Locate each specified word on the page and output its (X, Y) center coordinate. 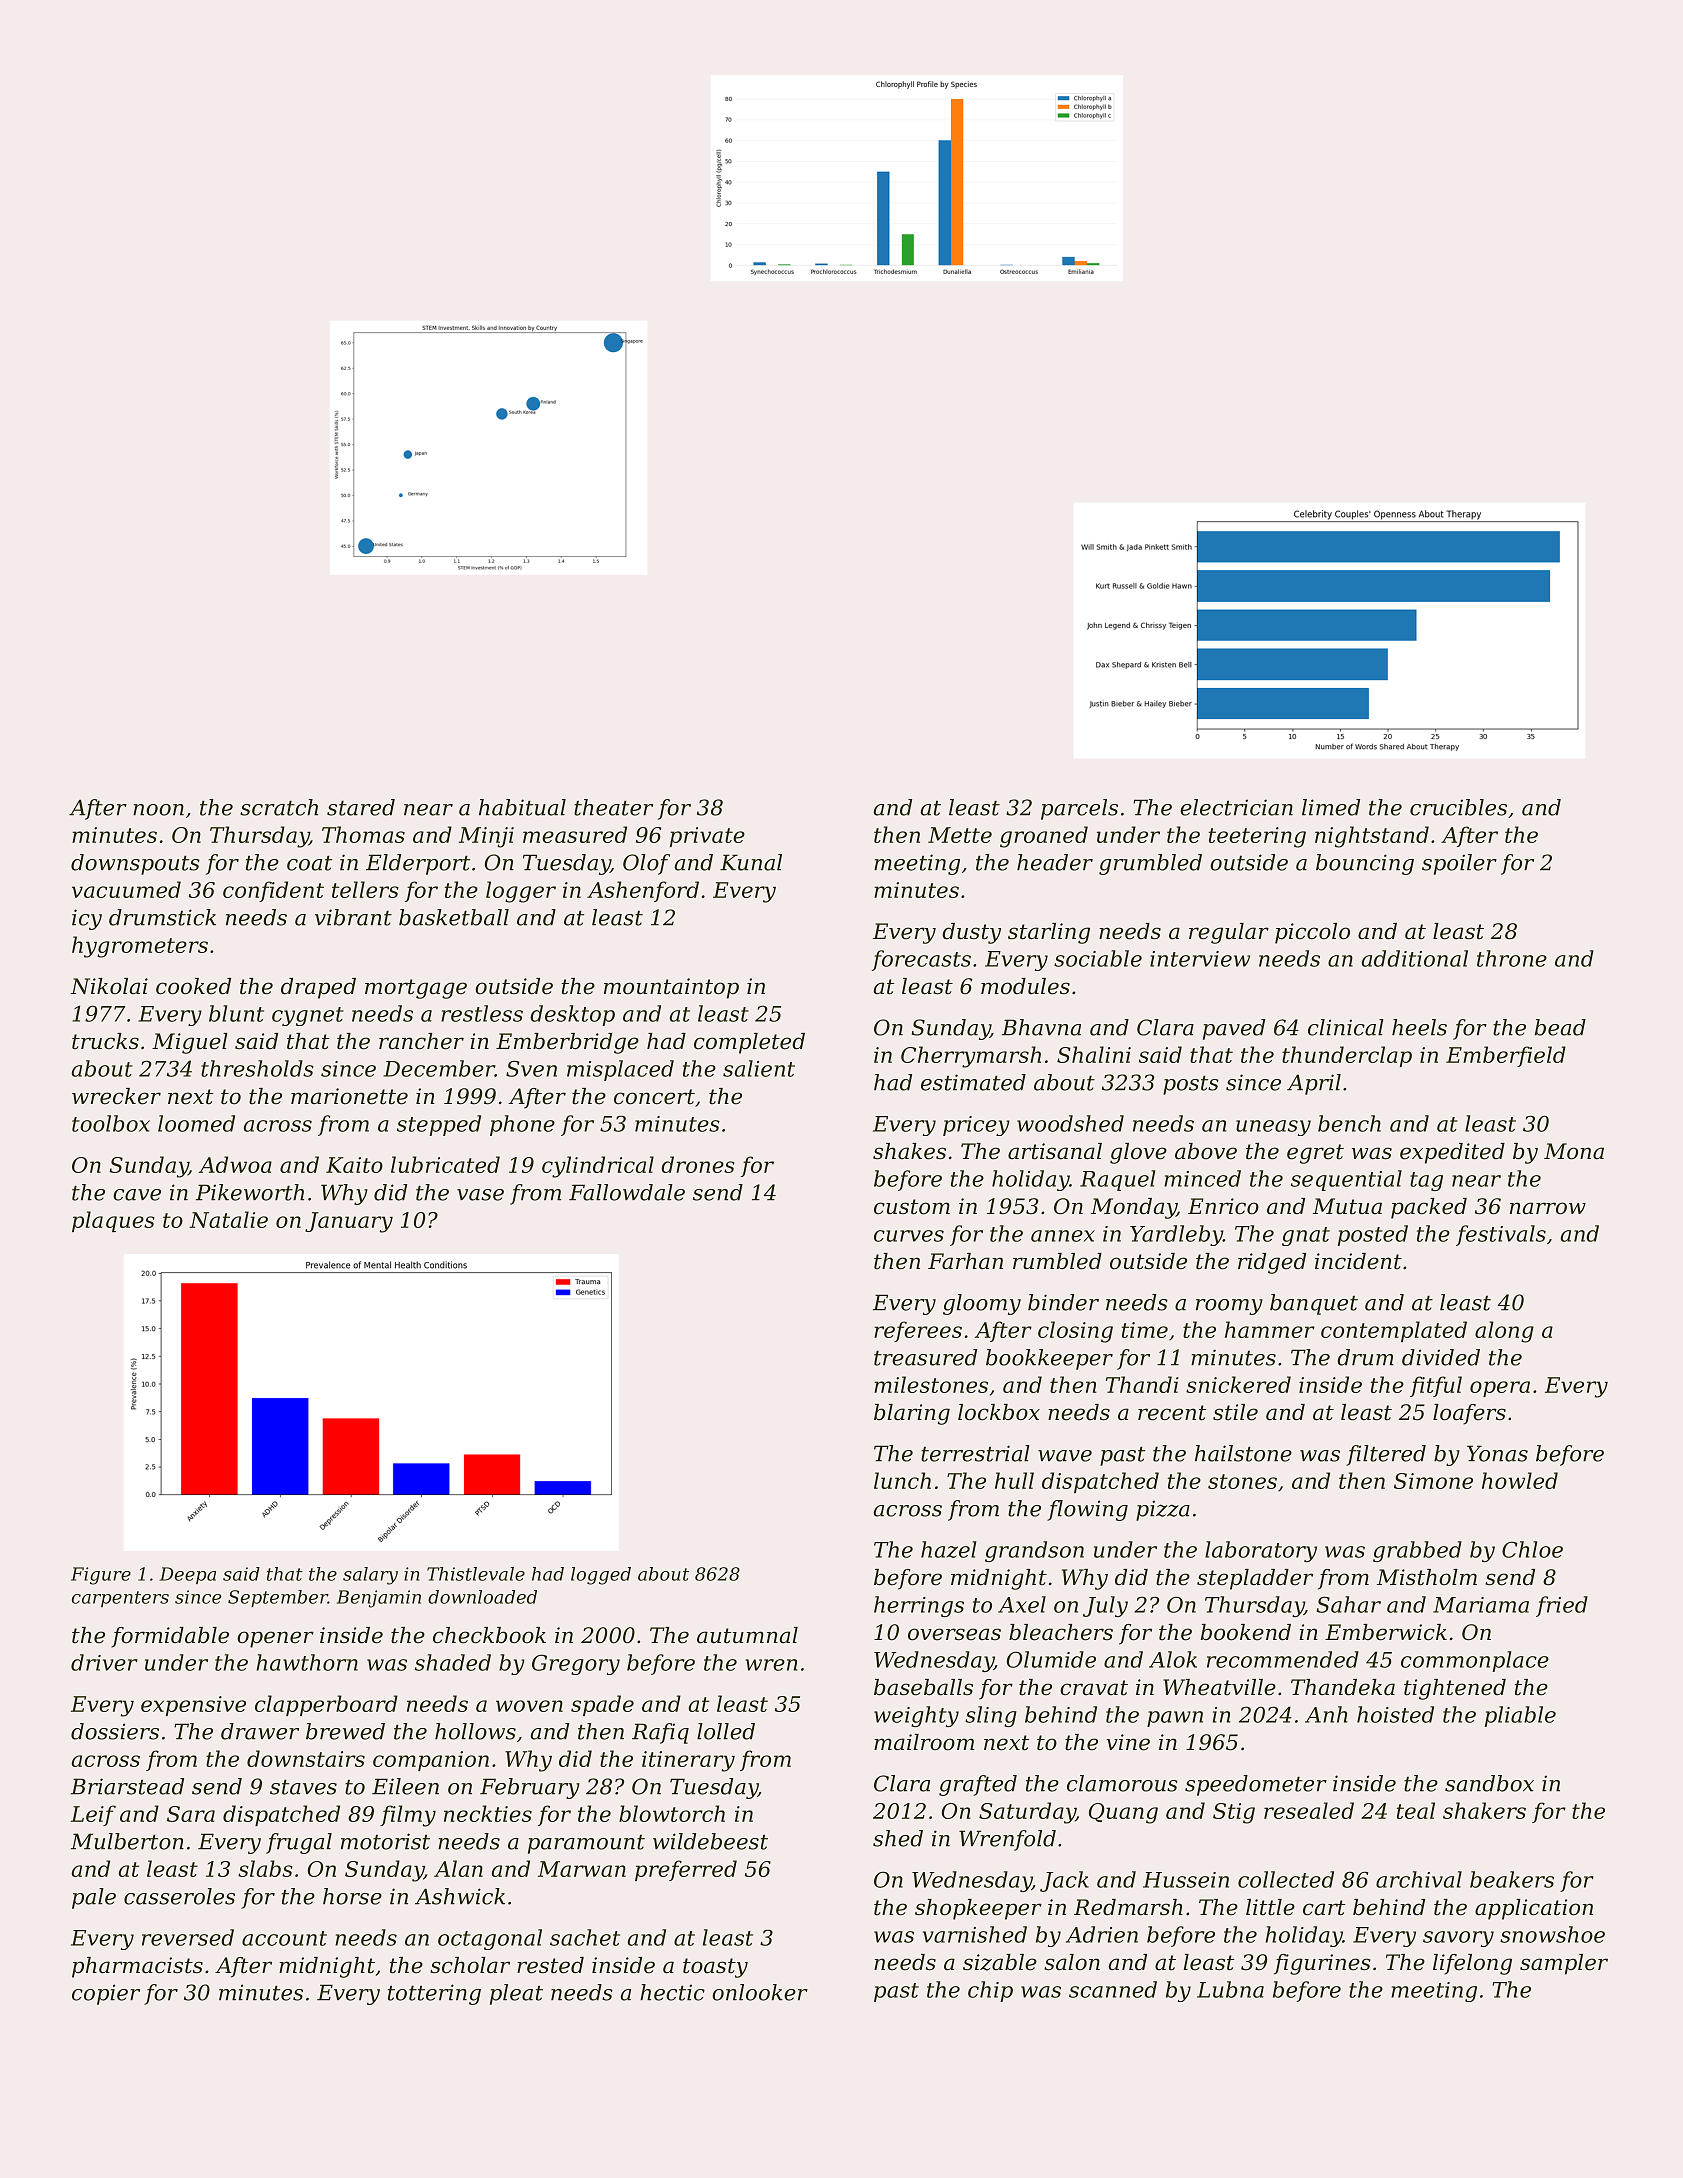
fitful (1436, 1386)
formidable (170, 1637)
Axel (1022, 1604)
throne (1512, 958)
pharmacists (137, 1967)
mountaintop (671, 988)
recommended (1283, 1659)
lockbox (999, 1412)
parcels (1079, 809)
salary (370, 1576)
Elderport (418, 864)
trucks (105, 1041)
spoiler (1459, 864)
